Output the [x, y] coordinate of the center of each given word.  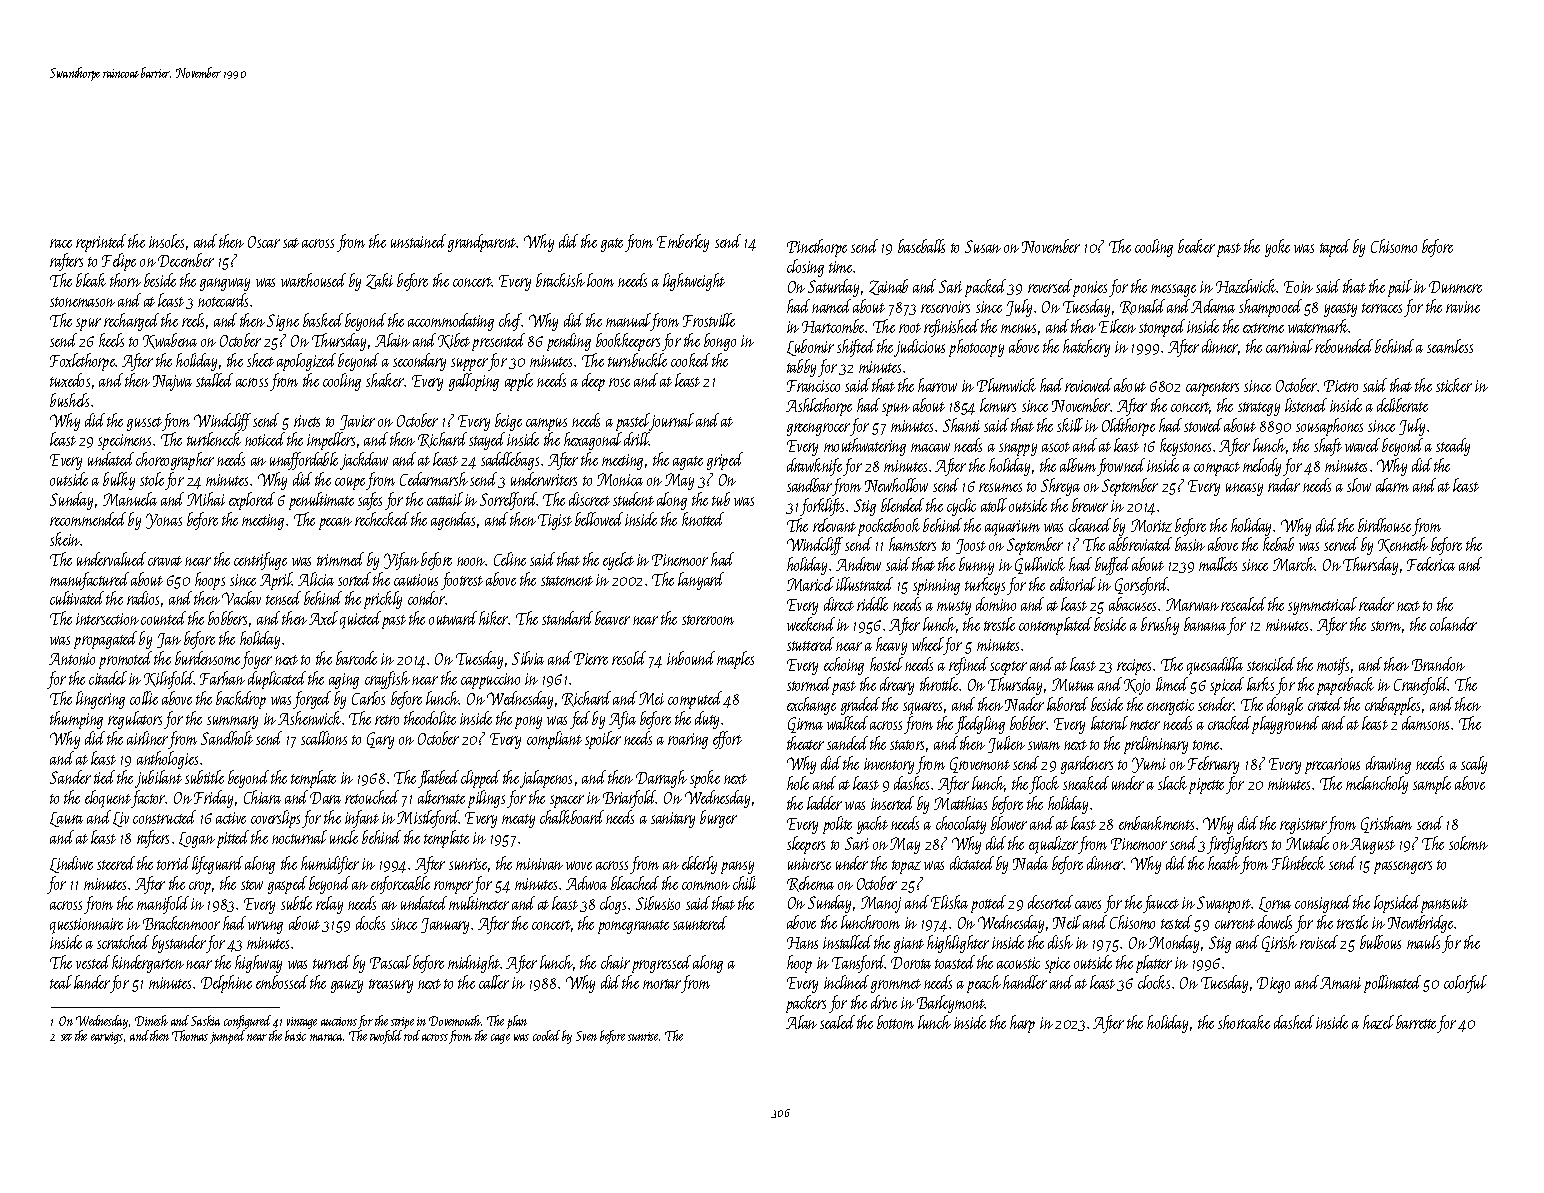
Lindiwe [71, 864]
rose [619, 382]
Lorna [1275, 904]
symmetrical [1322, 606]
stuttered [810, 644]
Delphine [226, 984]
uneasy [1244, 489]
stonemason [82, 302]
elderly [699, 865]
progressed [661, 964]
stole [152, 479]
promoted [125, 660]
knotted [703, 519]
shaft [1328, 447]
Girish [1279, 943]
